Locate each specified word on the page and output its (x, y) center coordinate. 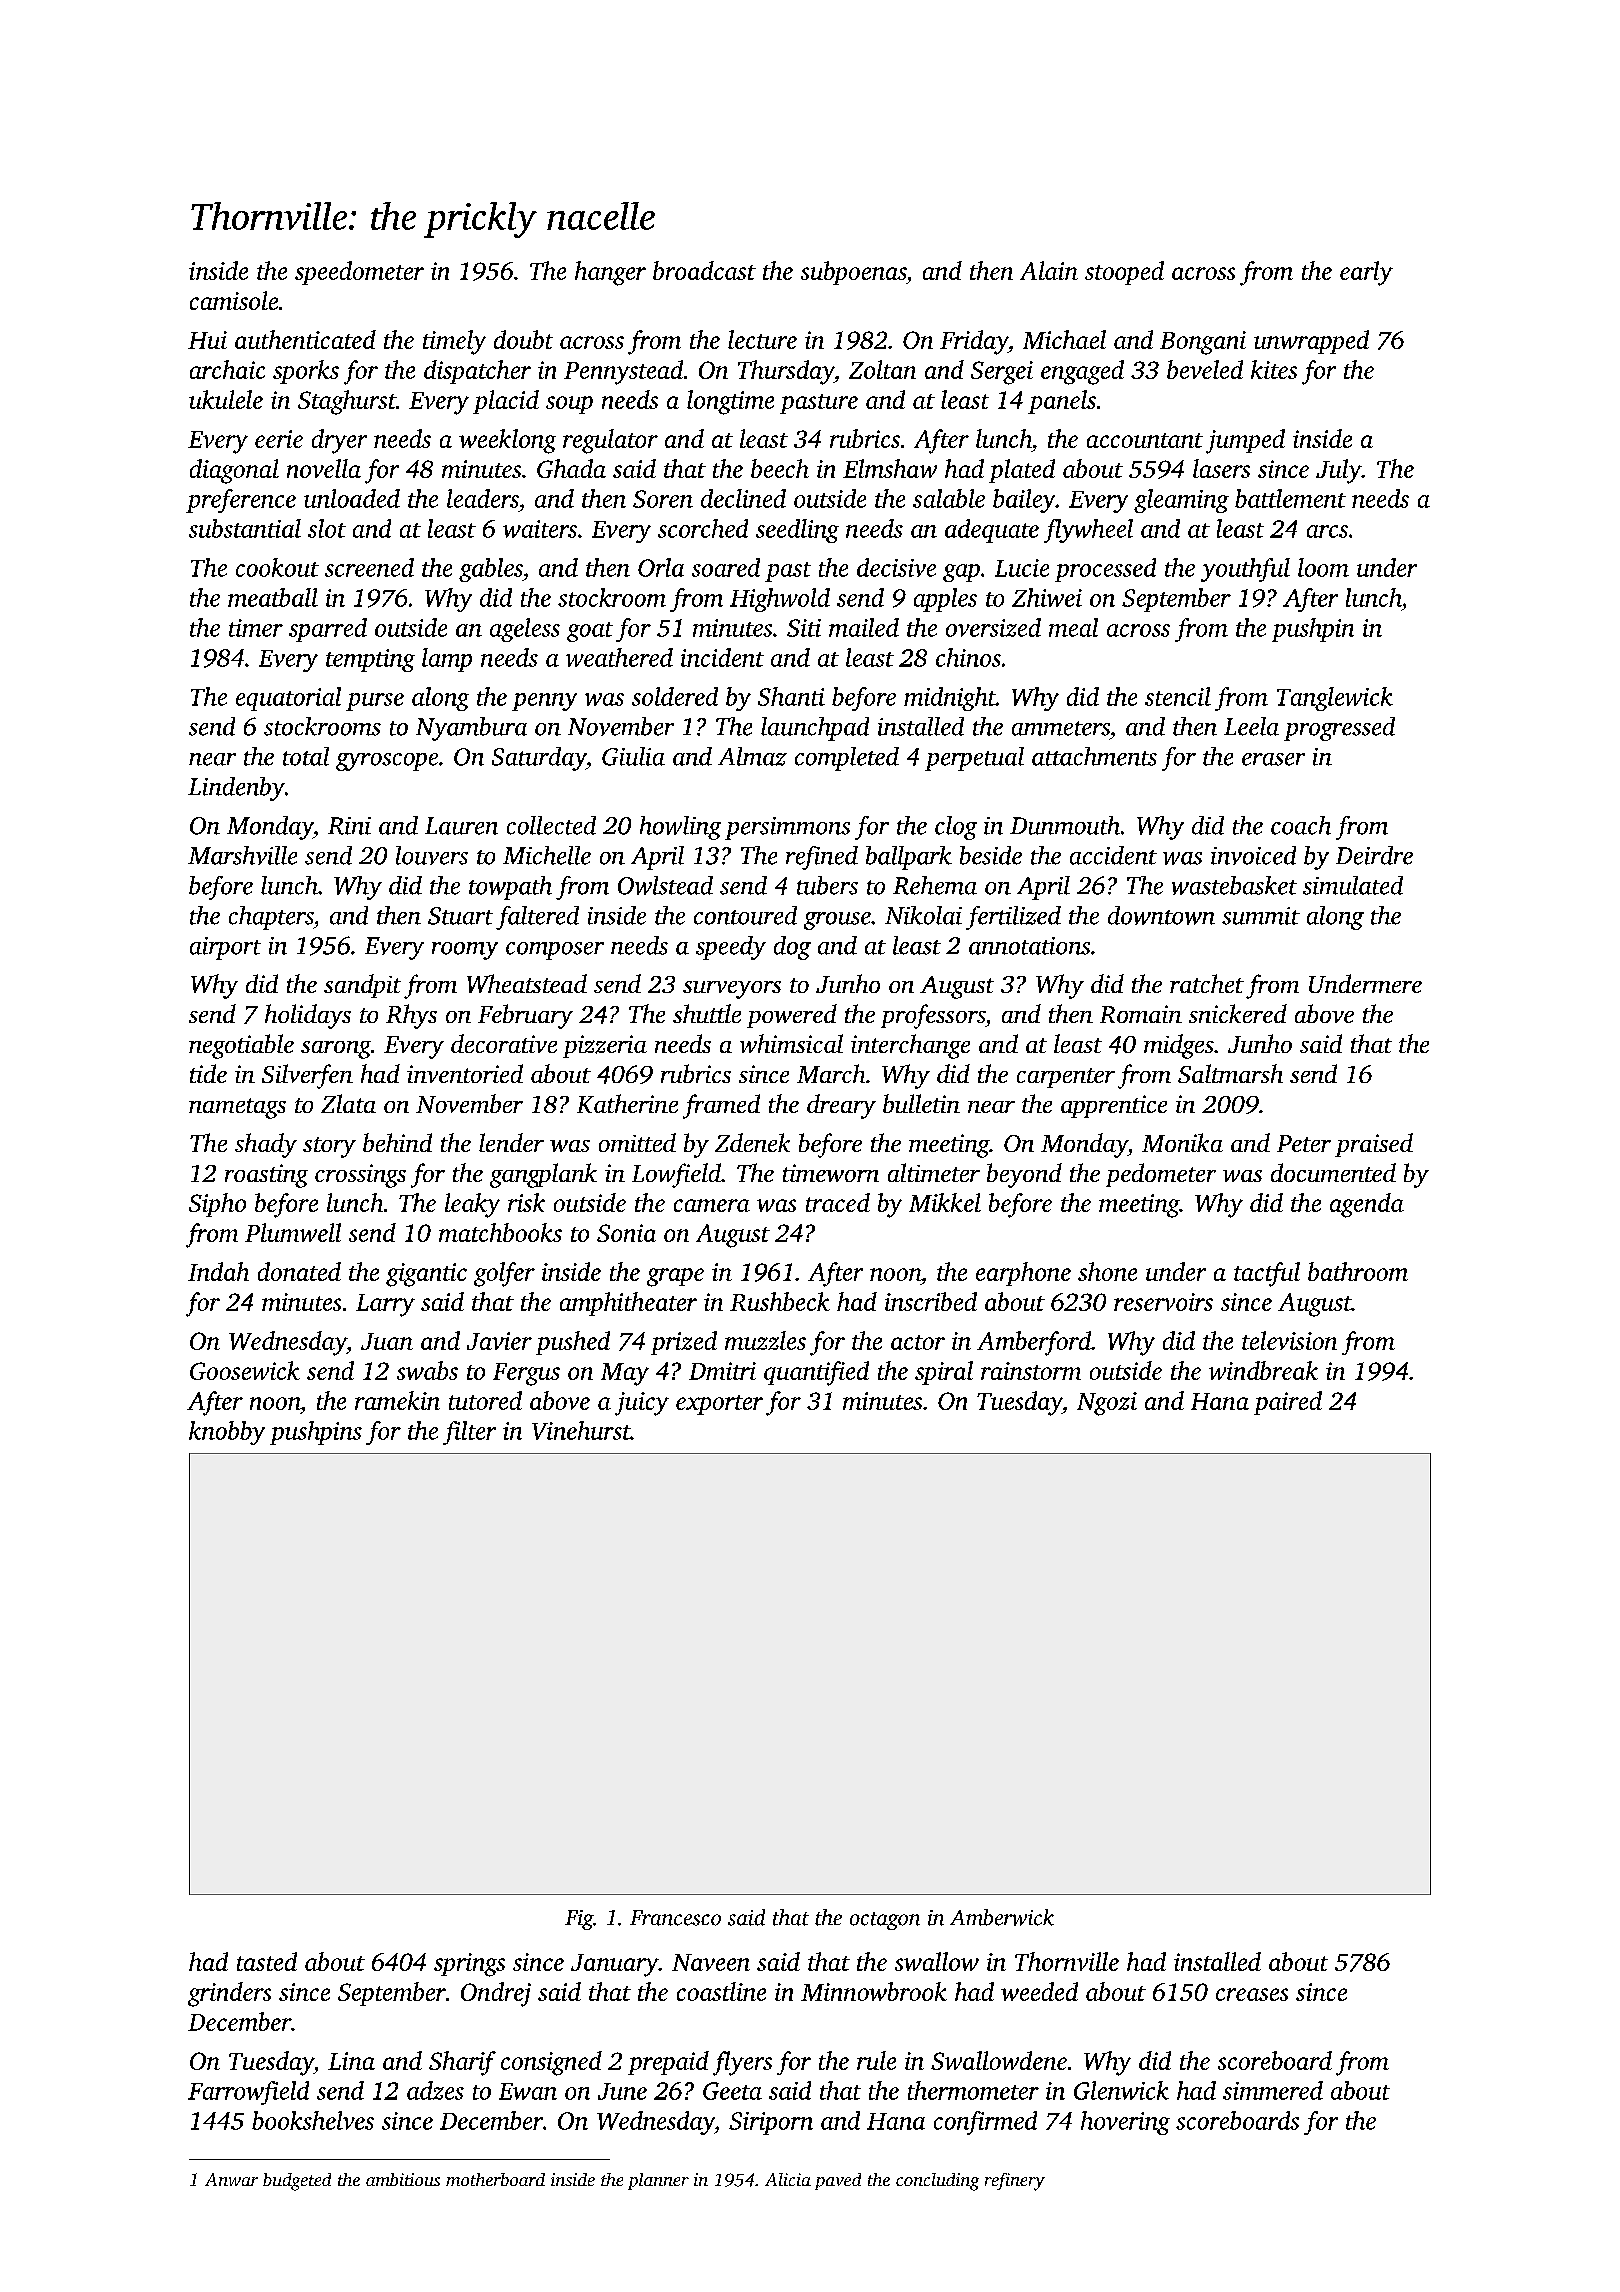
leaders (483, 498)
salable (949, 498)
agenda (1367, 1205)
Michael (1064, 339)
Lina (351, 2061)
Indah (218, 1271)
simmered (1273, 2090)
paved (838, 2181)
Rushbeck (780, 1301)
